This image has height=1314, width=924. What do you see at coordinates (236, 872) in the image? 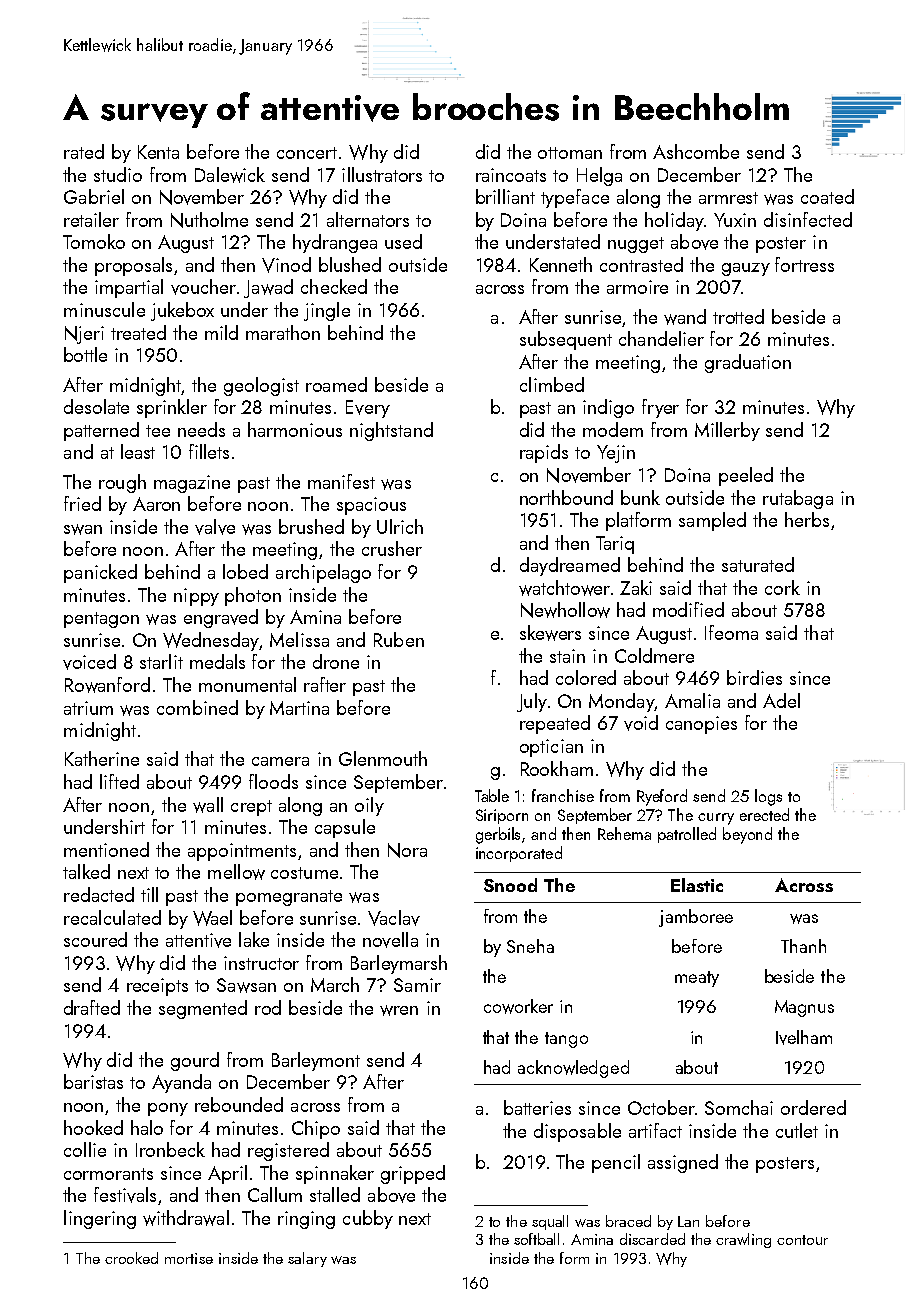
I see `mellow` at bounding box center [236, 872].
